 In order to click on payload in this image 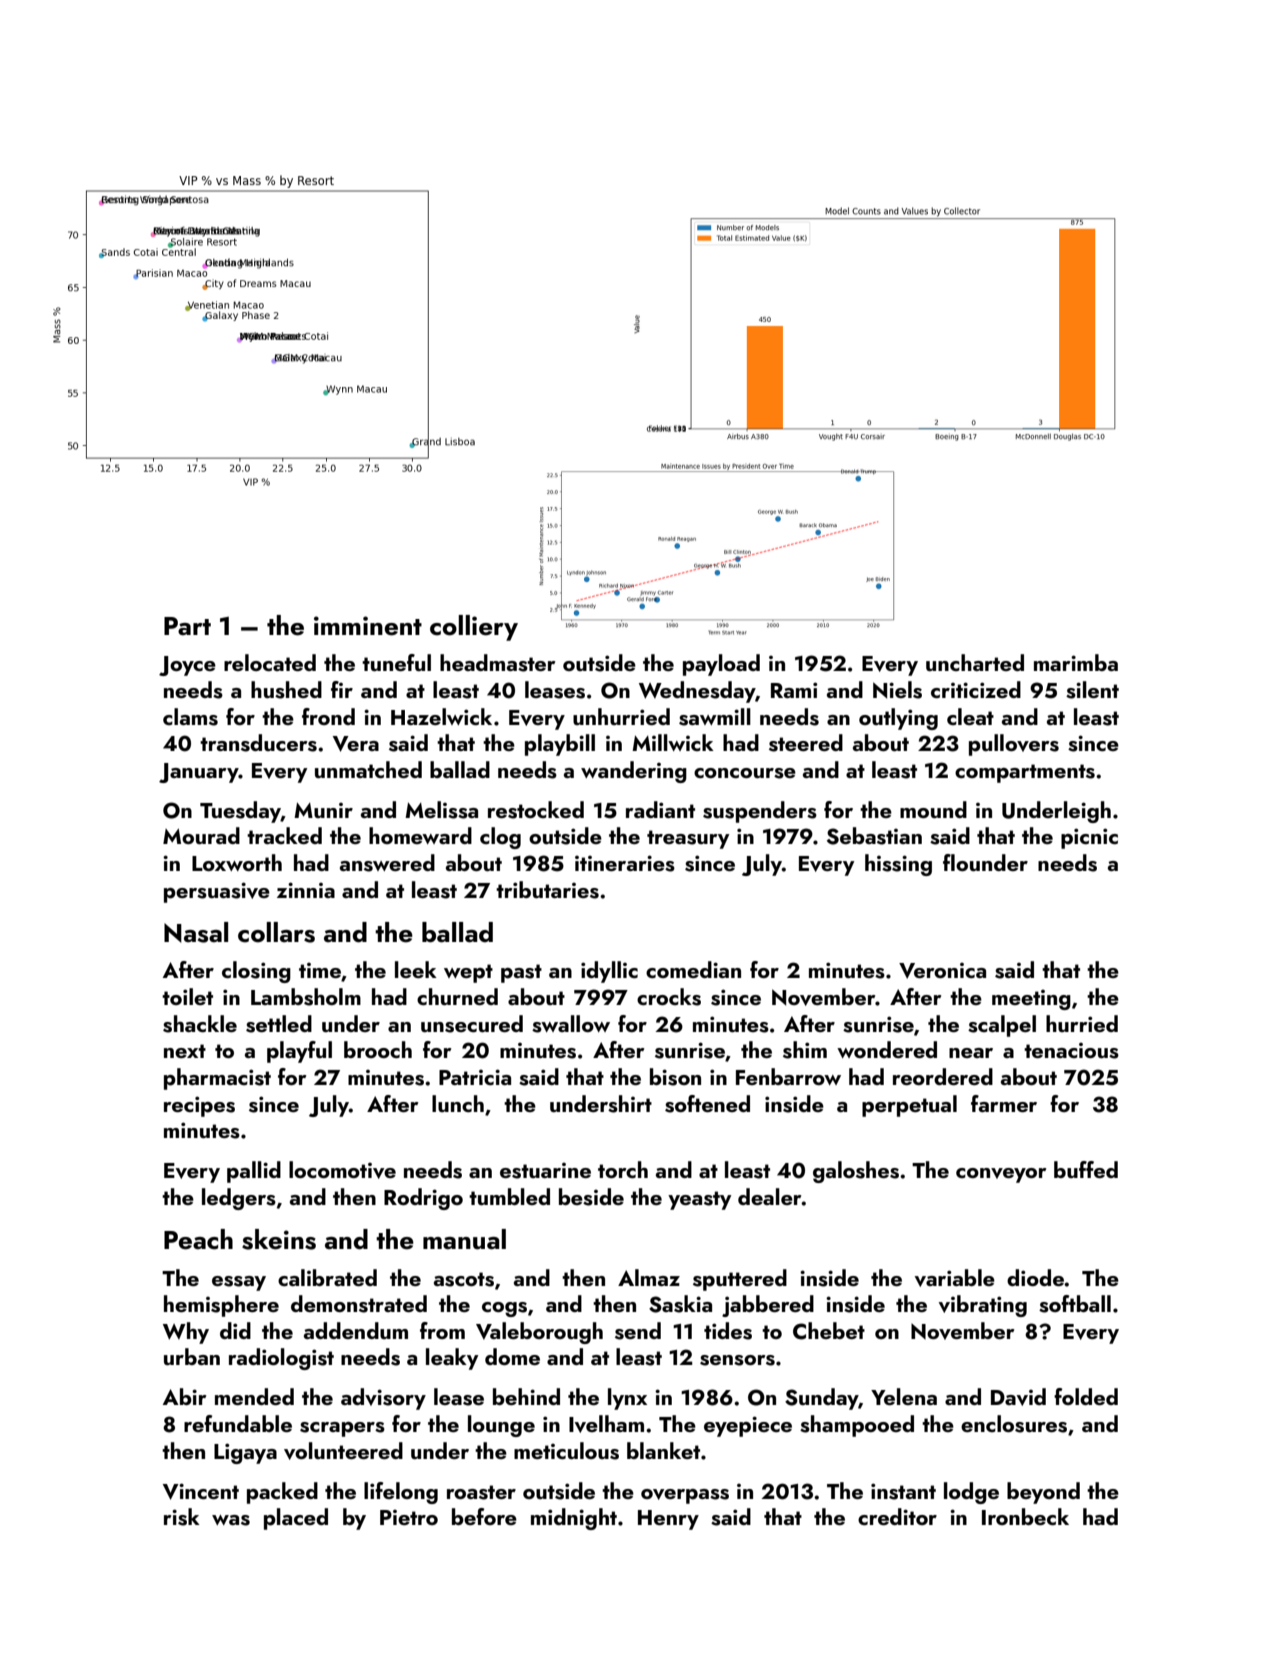, I will do `click(721, 665)`.
